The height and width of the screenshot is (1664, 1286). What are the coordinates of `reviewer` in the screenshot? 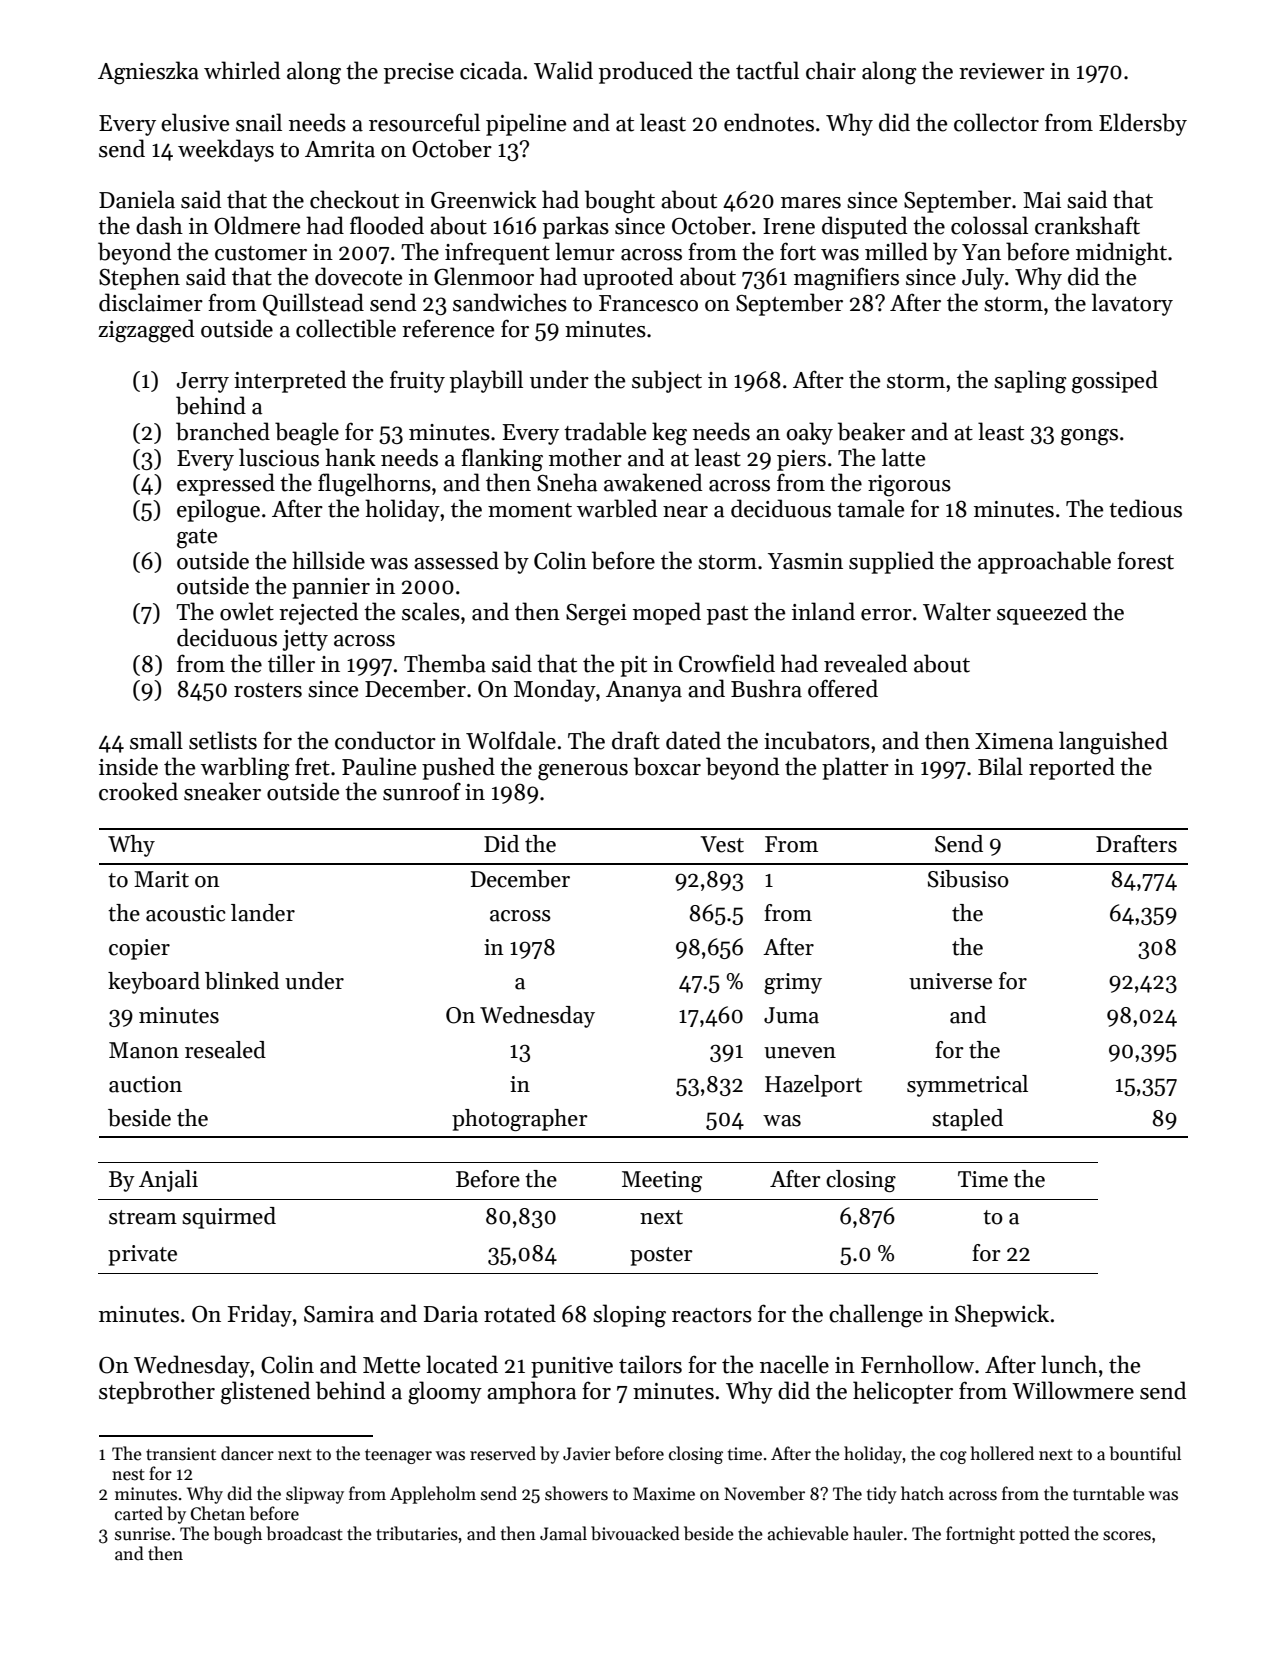 It's located at (1002, 71).
